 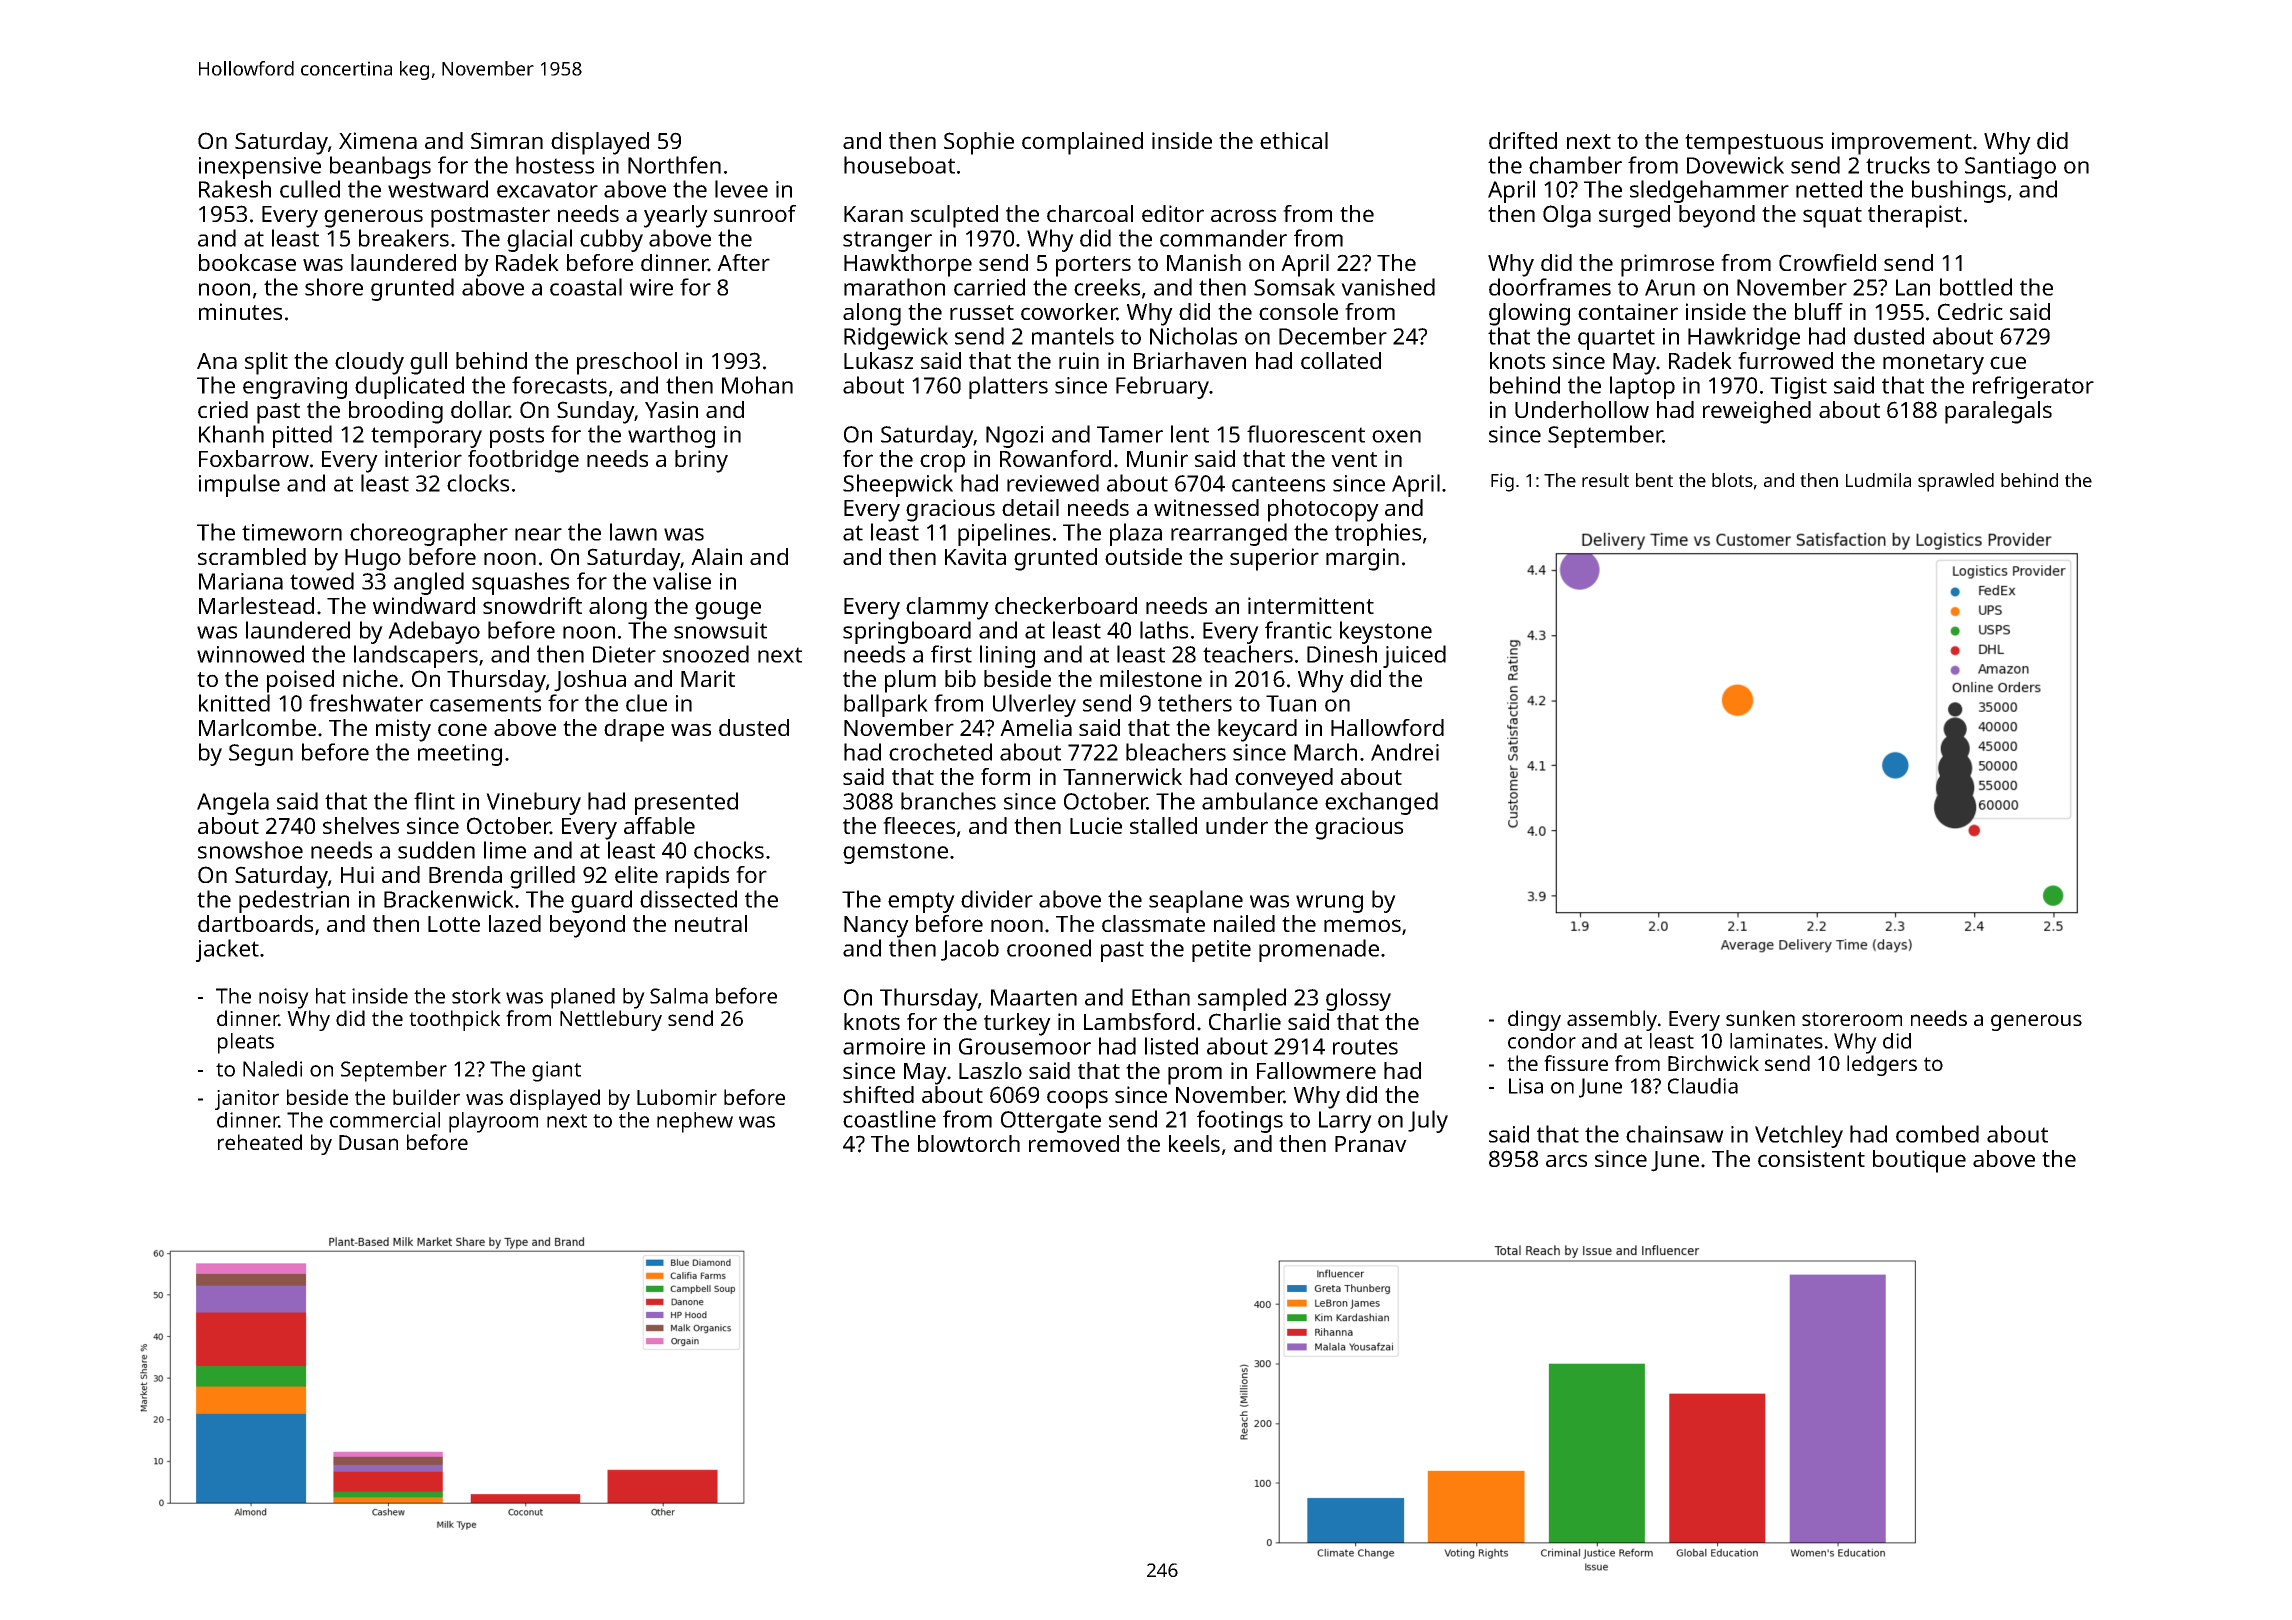 I want to click on Andrei, so click(x=1405, y=752).
